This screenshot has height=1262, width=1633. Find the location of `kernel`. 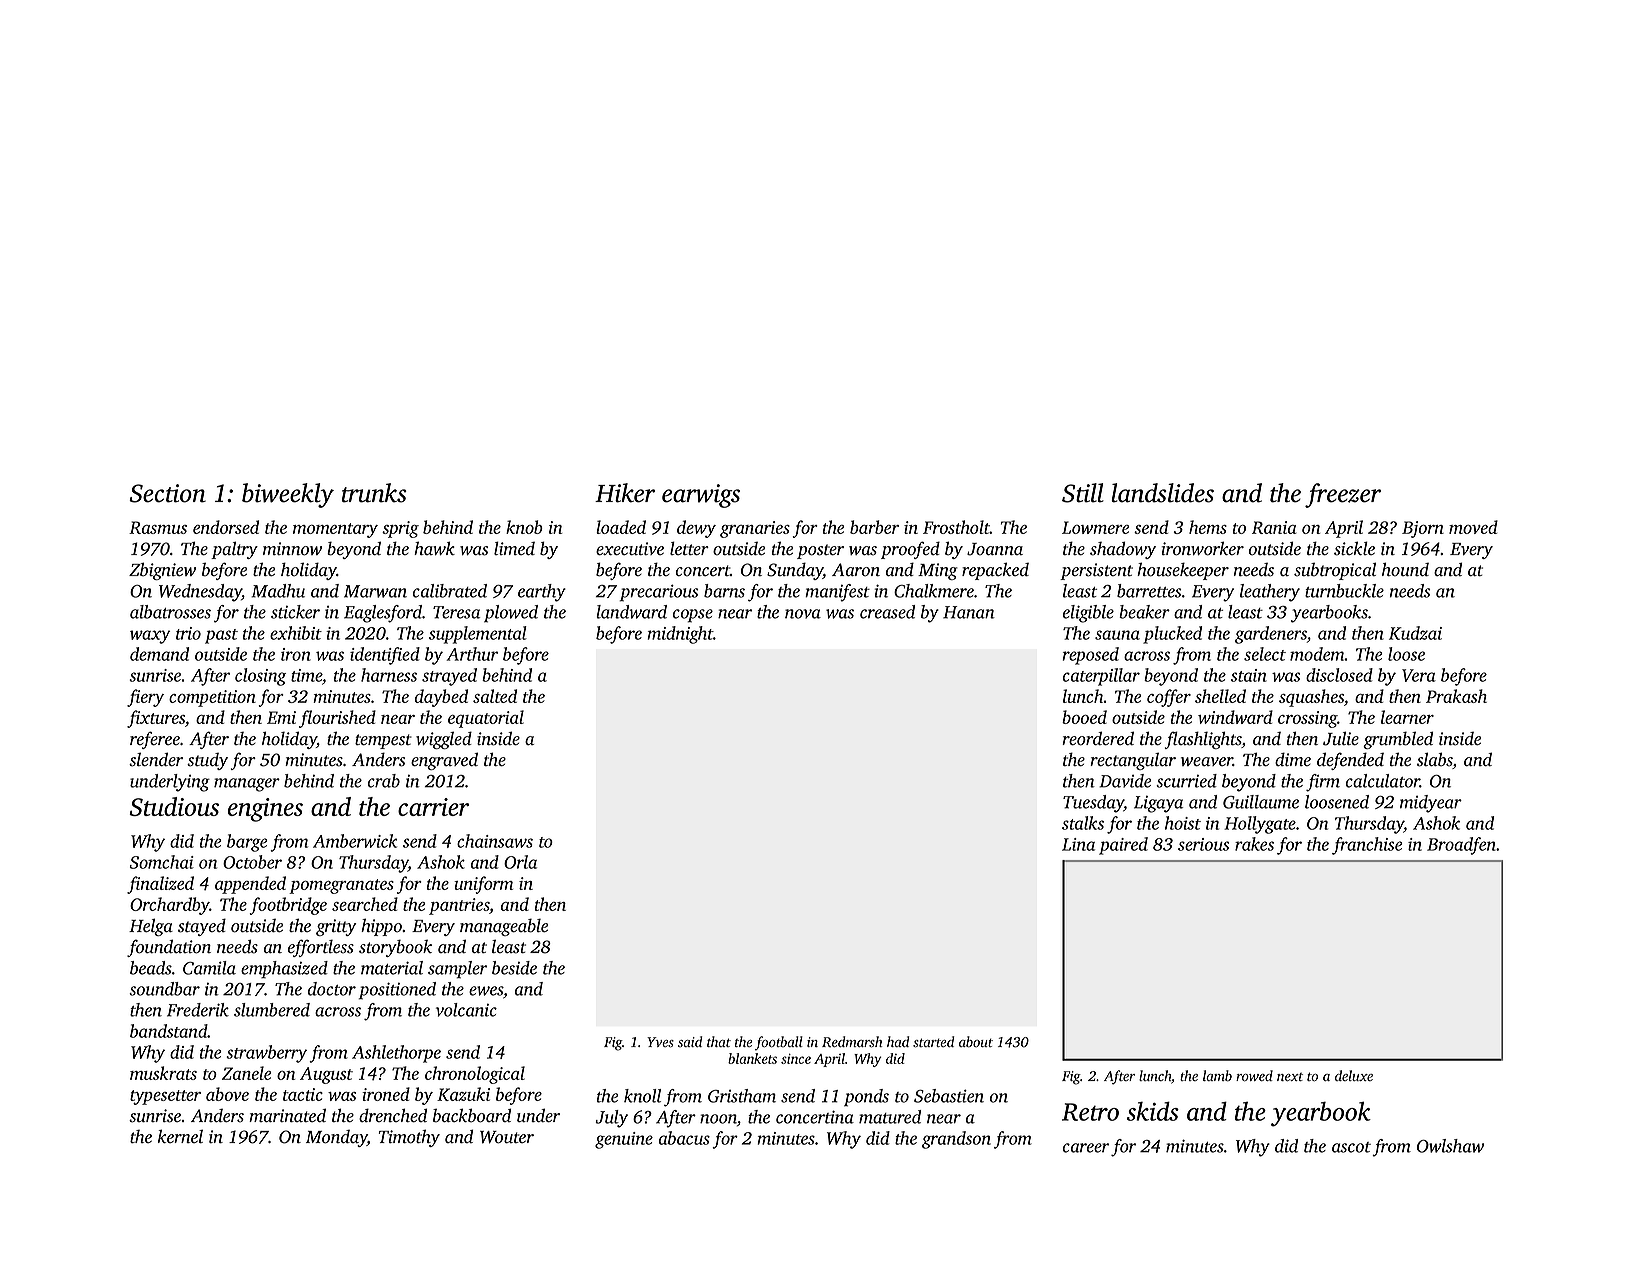

kernel is located at coordinates (180, 1136).
